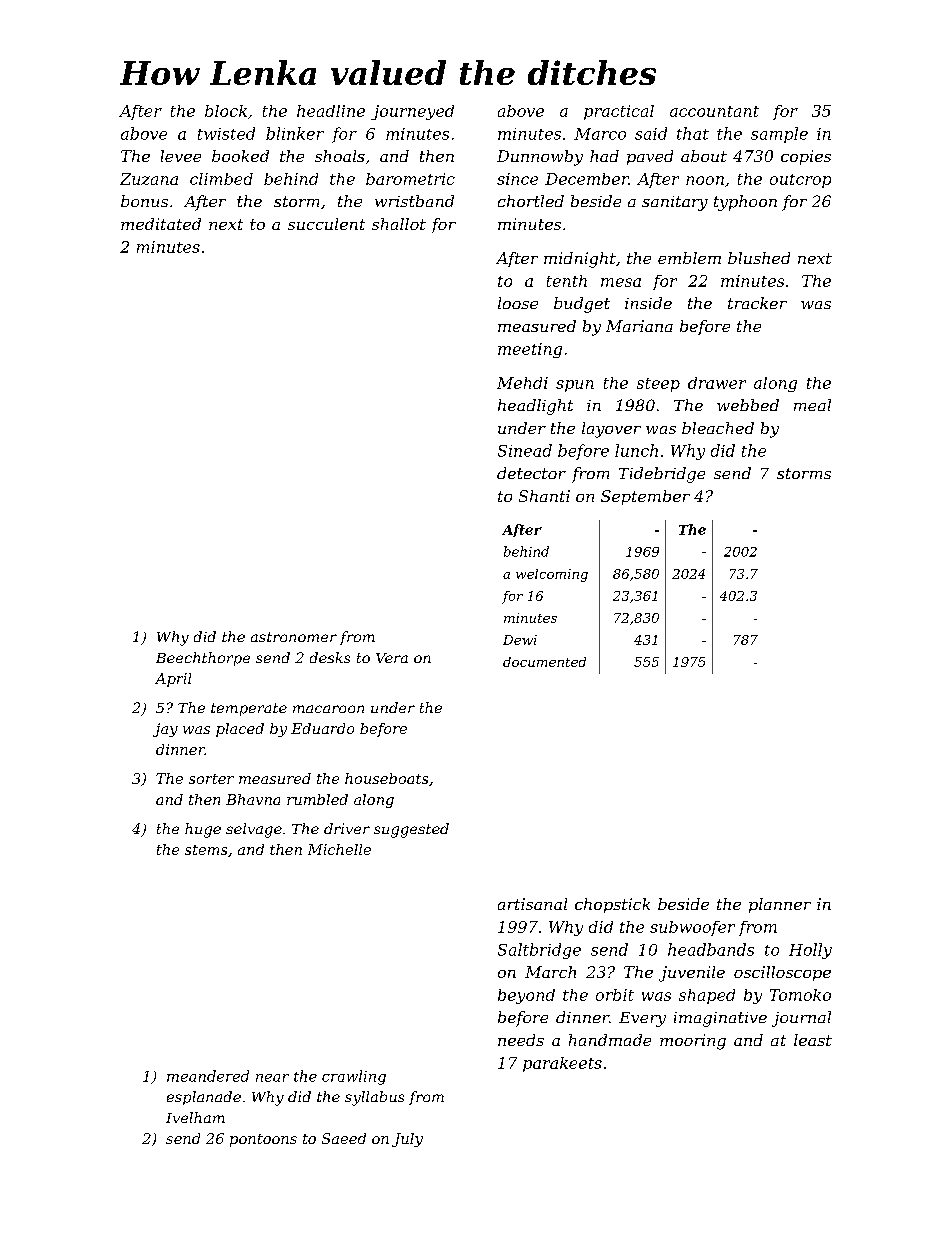  I want to click on stems, so click(206, 850).
